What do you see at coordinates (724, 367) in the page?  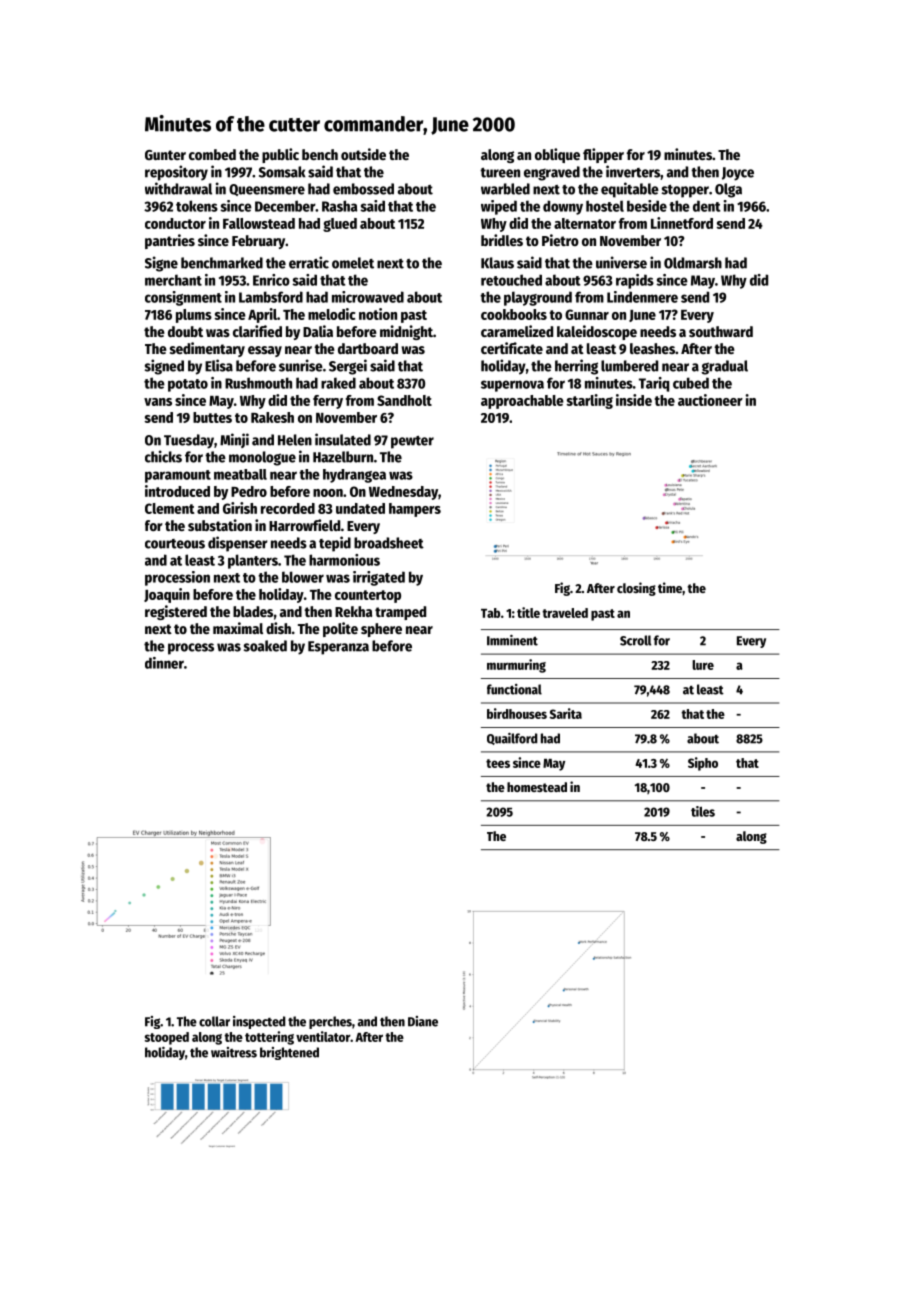 I see `gradual` at bounding box center [724, 367].
